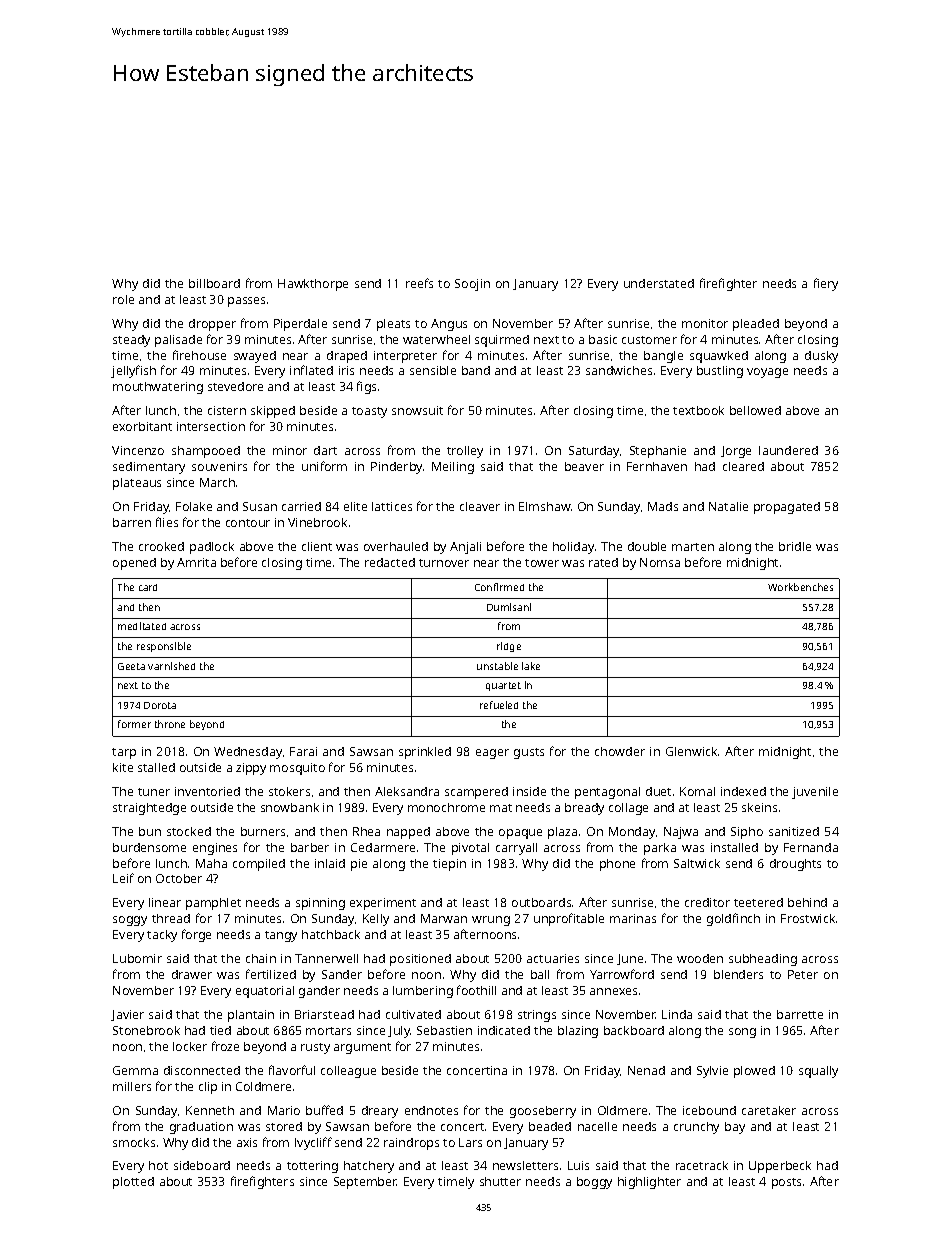 This document has width=952, height=1233. What do you see at coordinates (158, 388) in the document?
I see `mouthwatering` at bounding box center [158, 388].
